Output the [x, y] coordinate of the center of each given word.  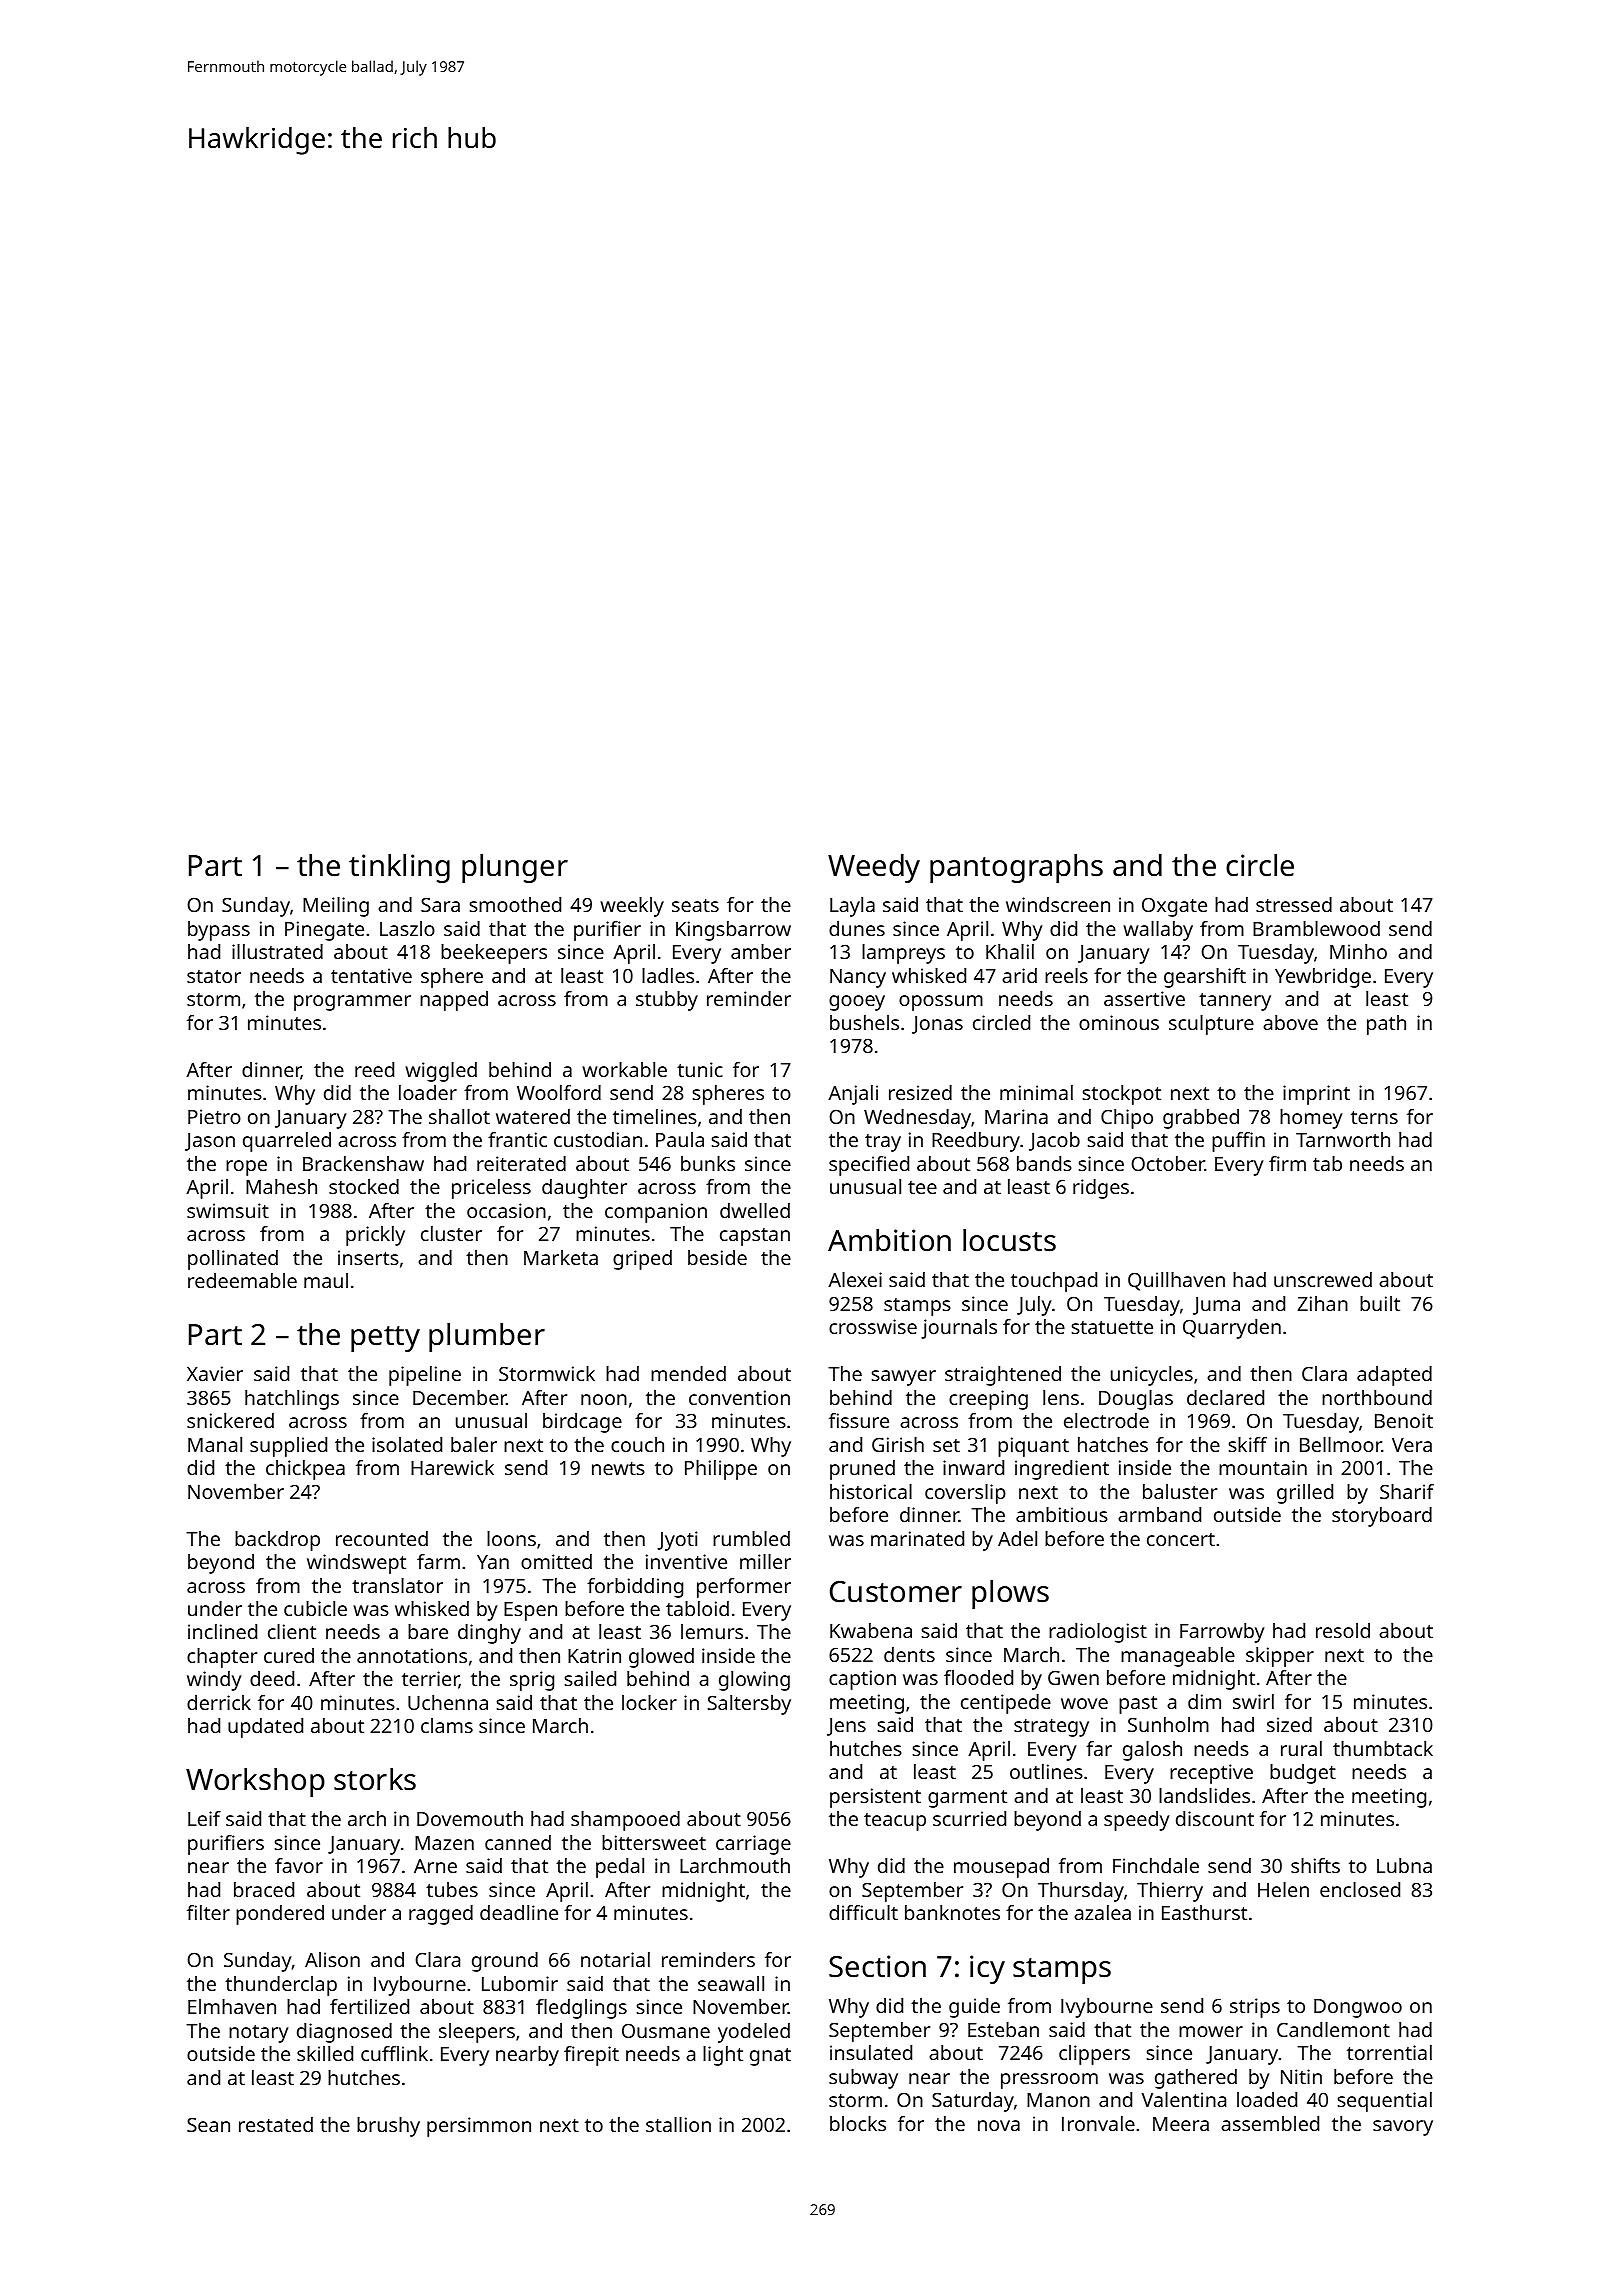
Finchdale [1156, 1865]
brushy [388, 2127]
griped [642, 1260]
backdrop [277, 1541]
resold [1343, 1630]
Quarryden [1232, 1329]
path [1386, 1025]
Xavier [215, 1373]
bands [1044, 1163]
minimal [1036, 1092]
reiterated [521, 1163]
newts [618, 1468]
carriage [753, 1845]
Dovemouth [470, 1818]
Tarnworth [1343, 1139]
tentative [371, 975]
